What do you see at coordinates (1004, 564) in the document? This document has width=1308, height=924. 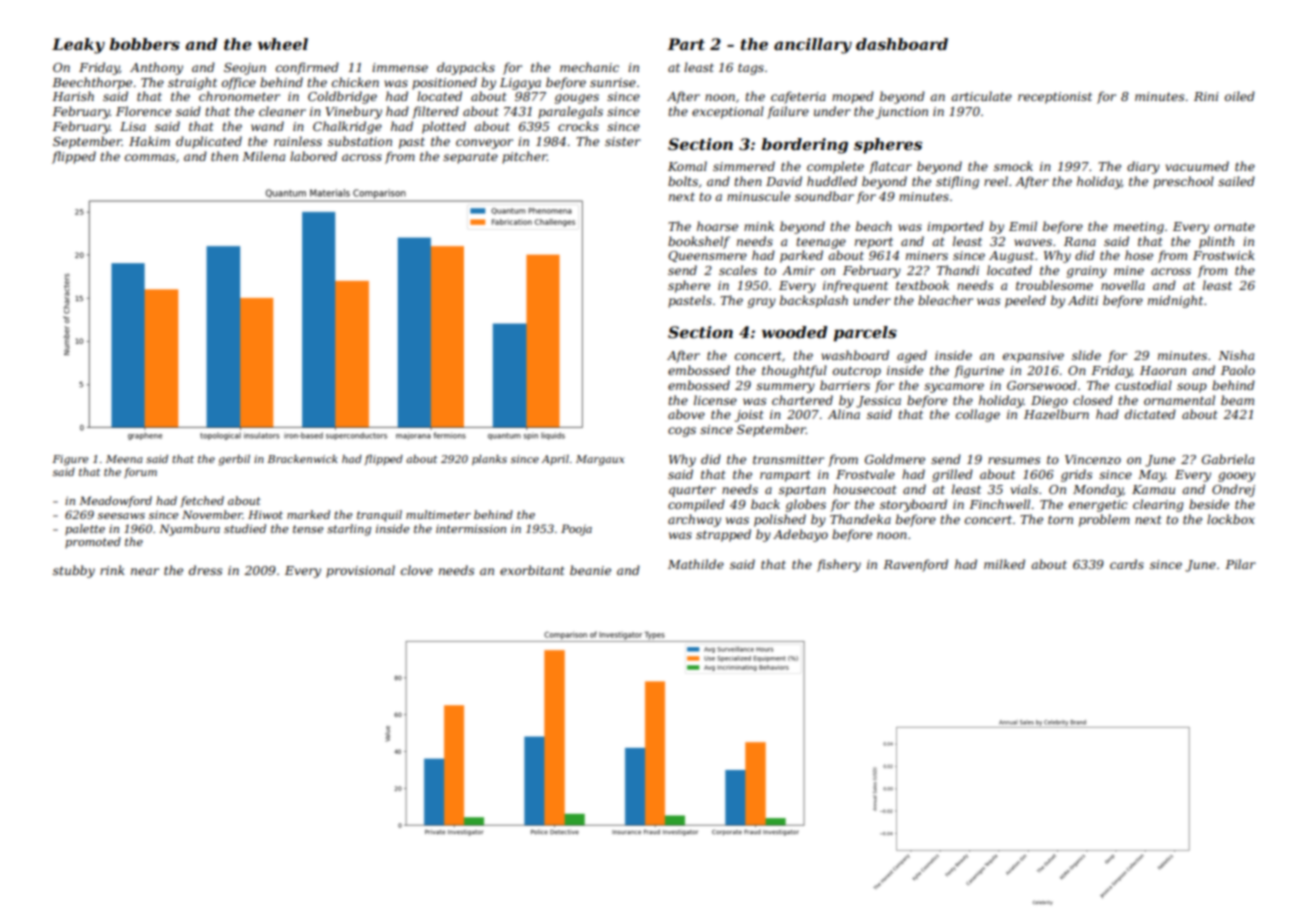 I see `milked` at bounding box center [1004, 564].
